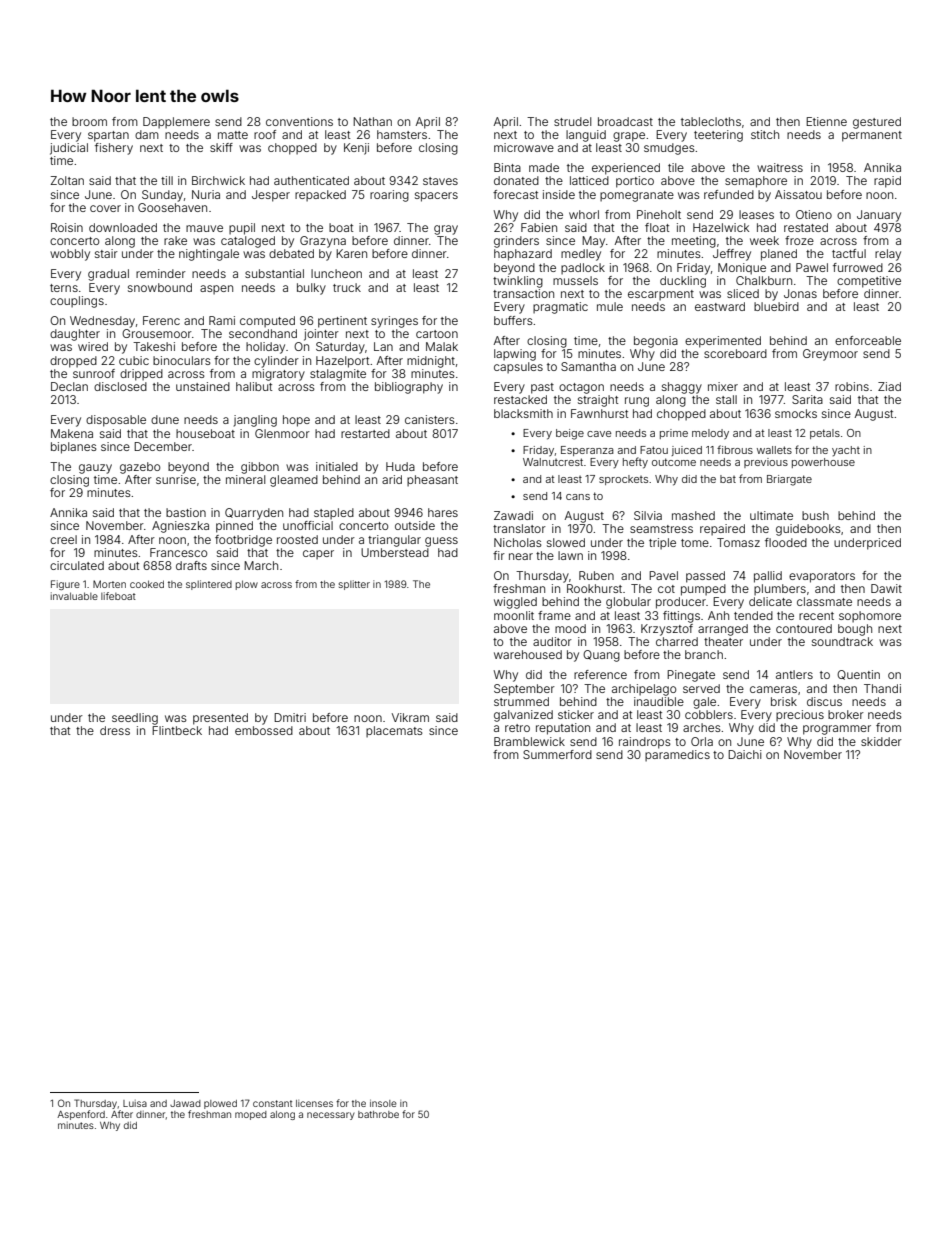 This screenshot has height=1233, width=952. Describe the element at coordinates (572, 121) in the screenshot. I see `strudel` at that location.
